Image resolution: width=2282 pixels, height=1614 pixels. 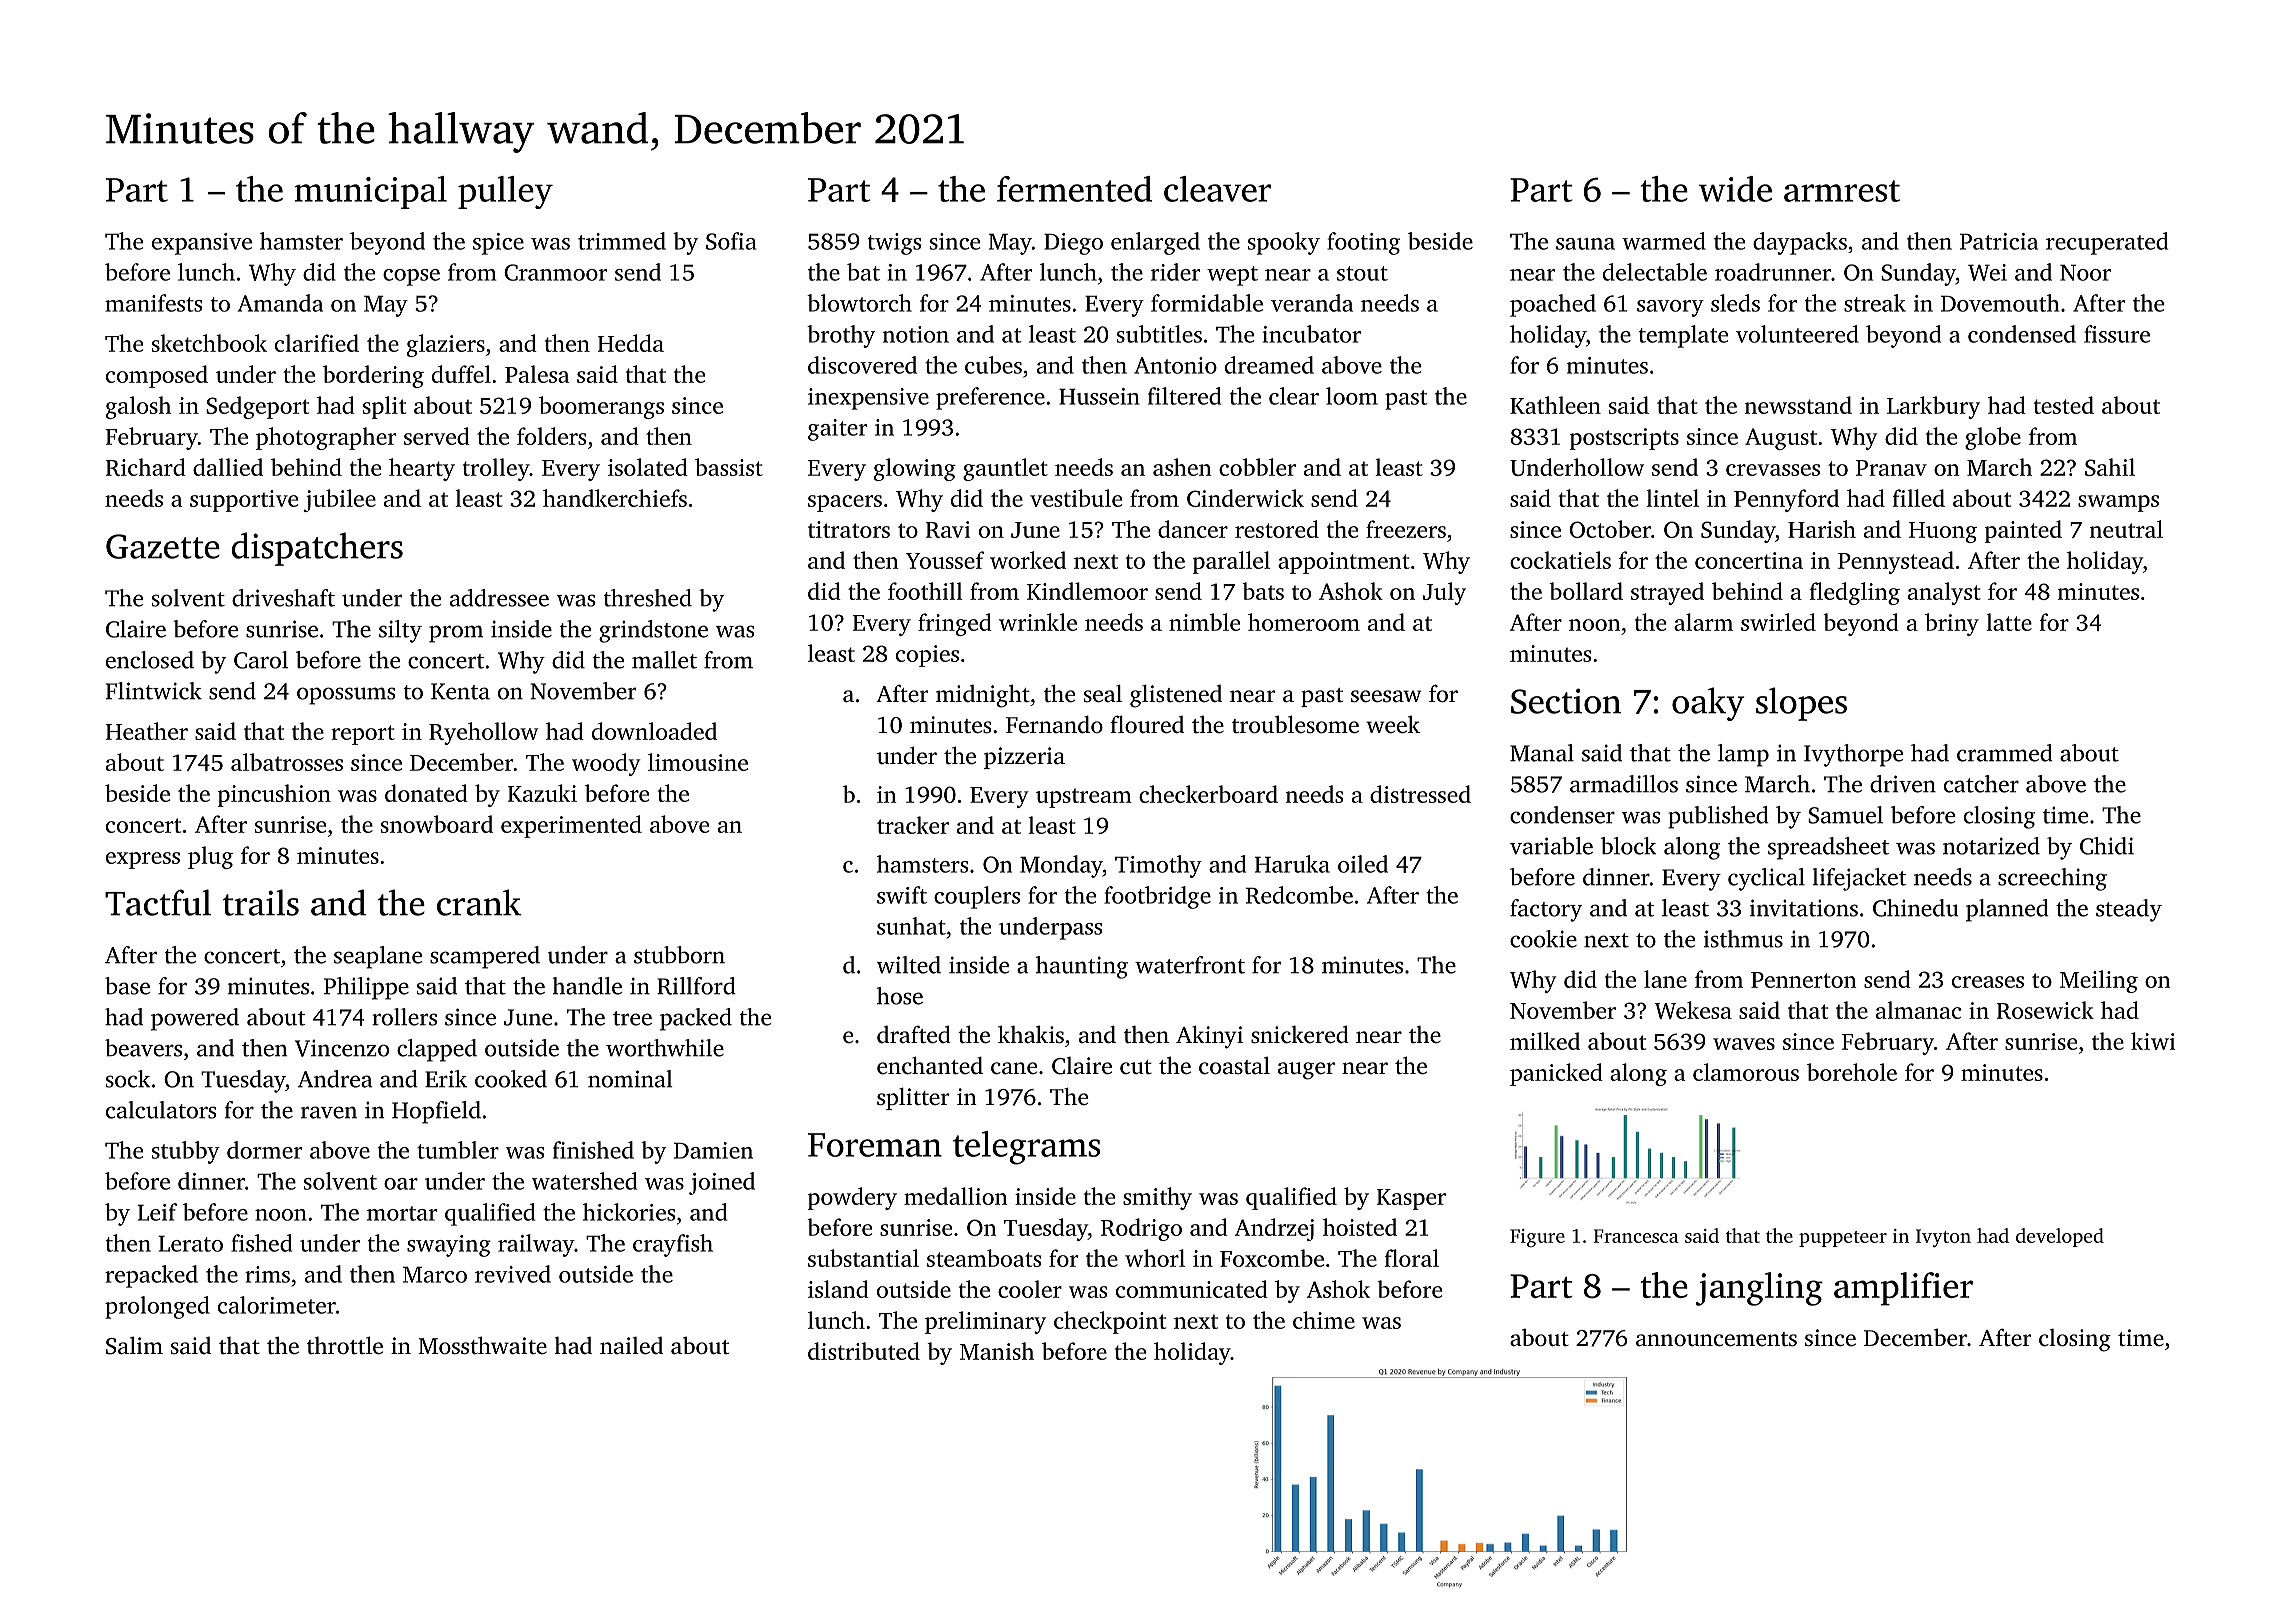 What do you see at coordinates (1585, 244) in the screenshot?
I see `sauna` at bounding box center [1585, 244].
